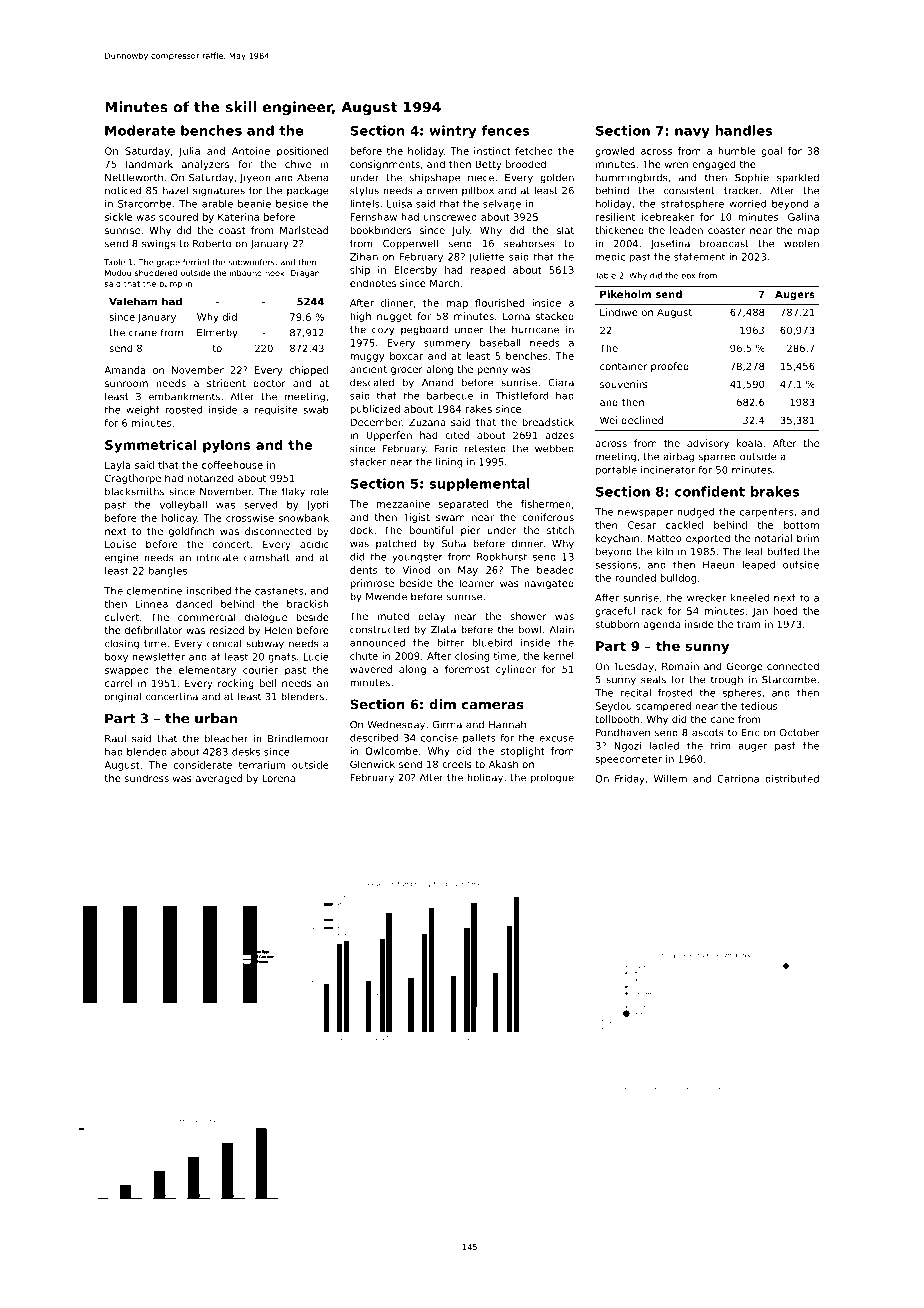  Describe the element at coordinates (372, 382) in the screenshot. I see `descaled` at that location.
